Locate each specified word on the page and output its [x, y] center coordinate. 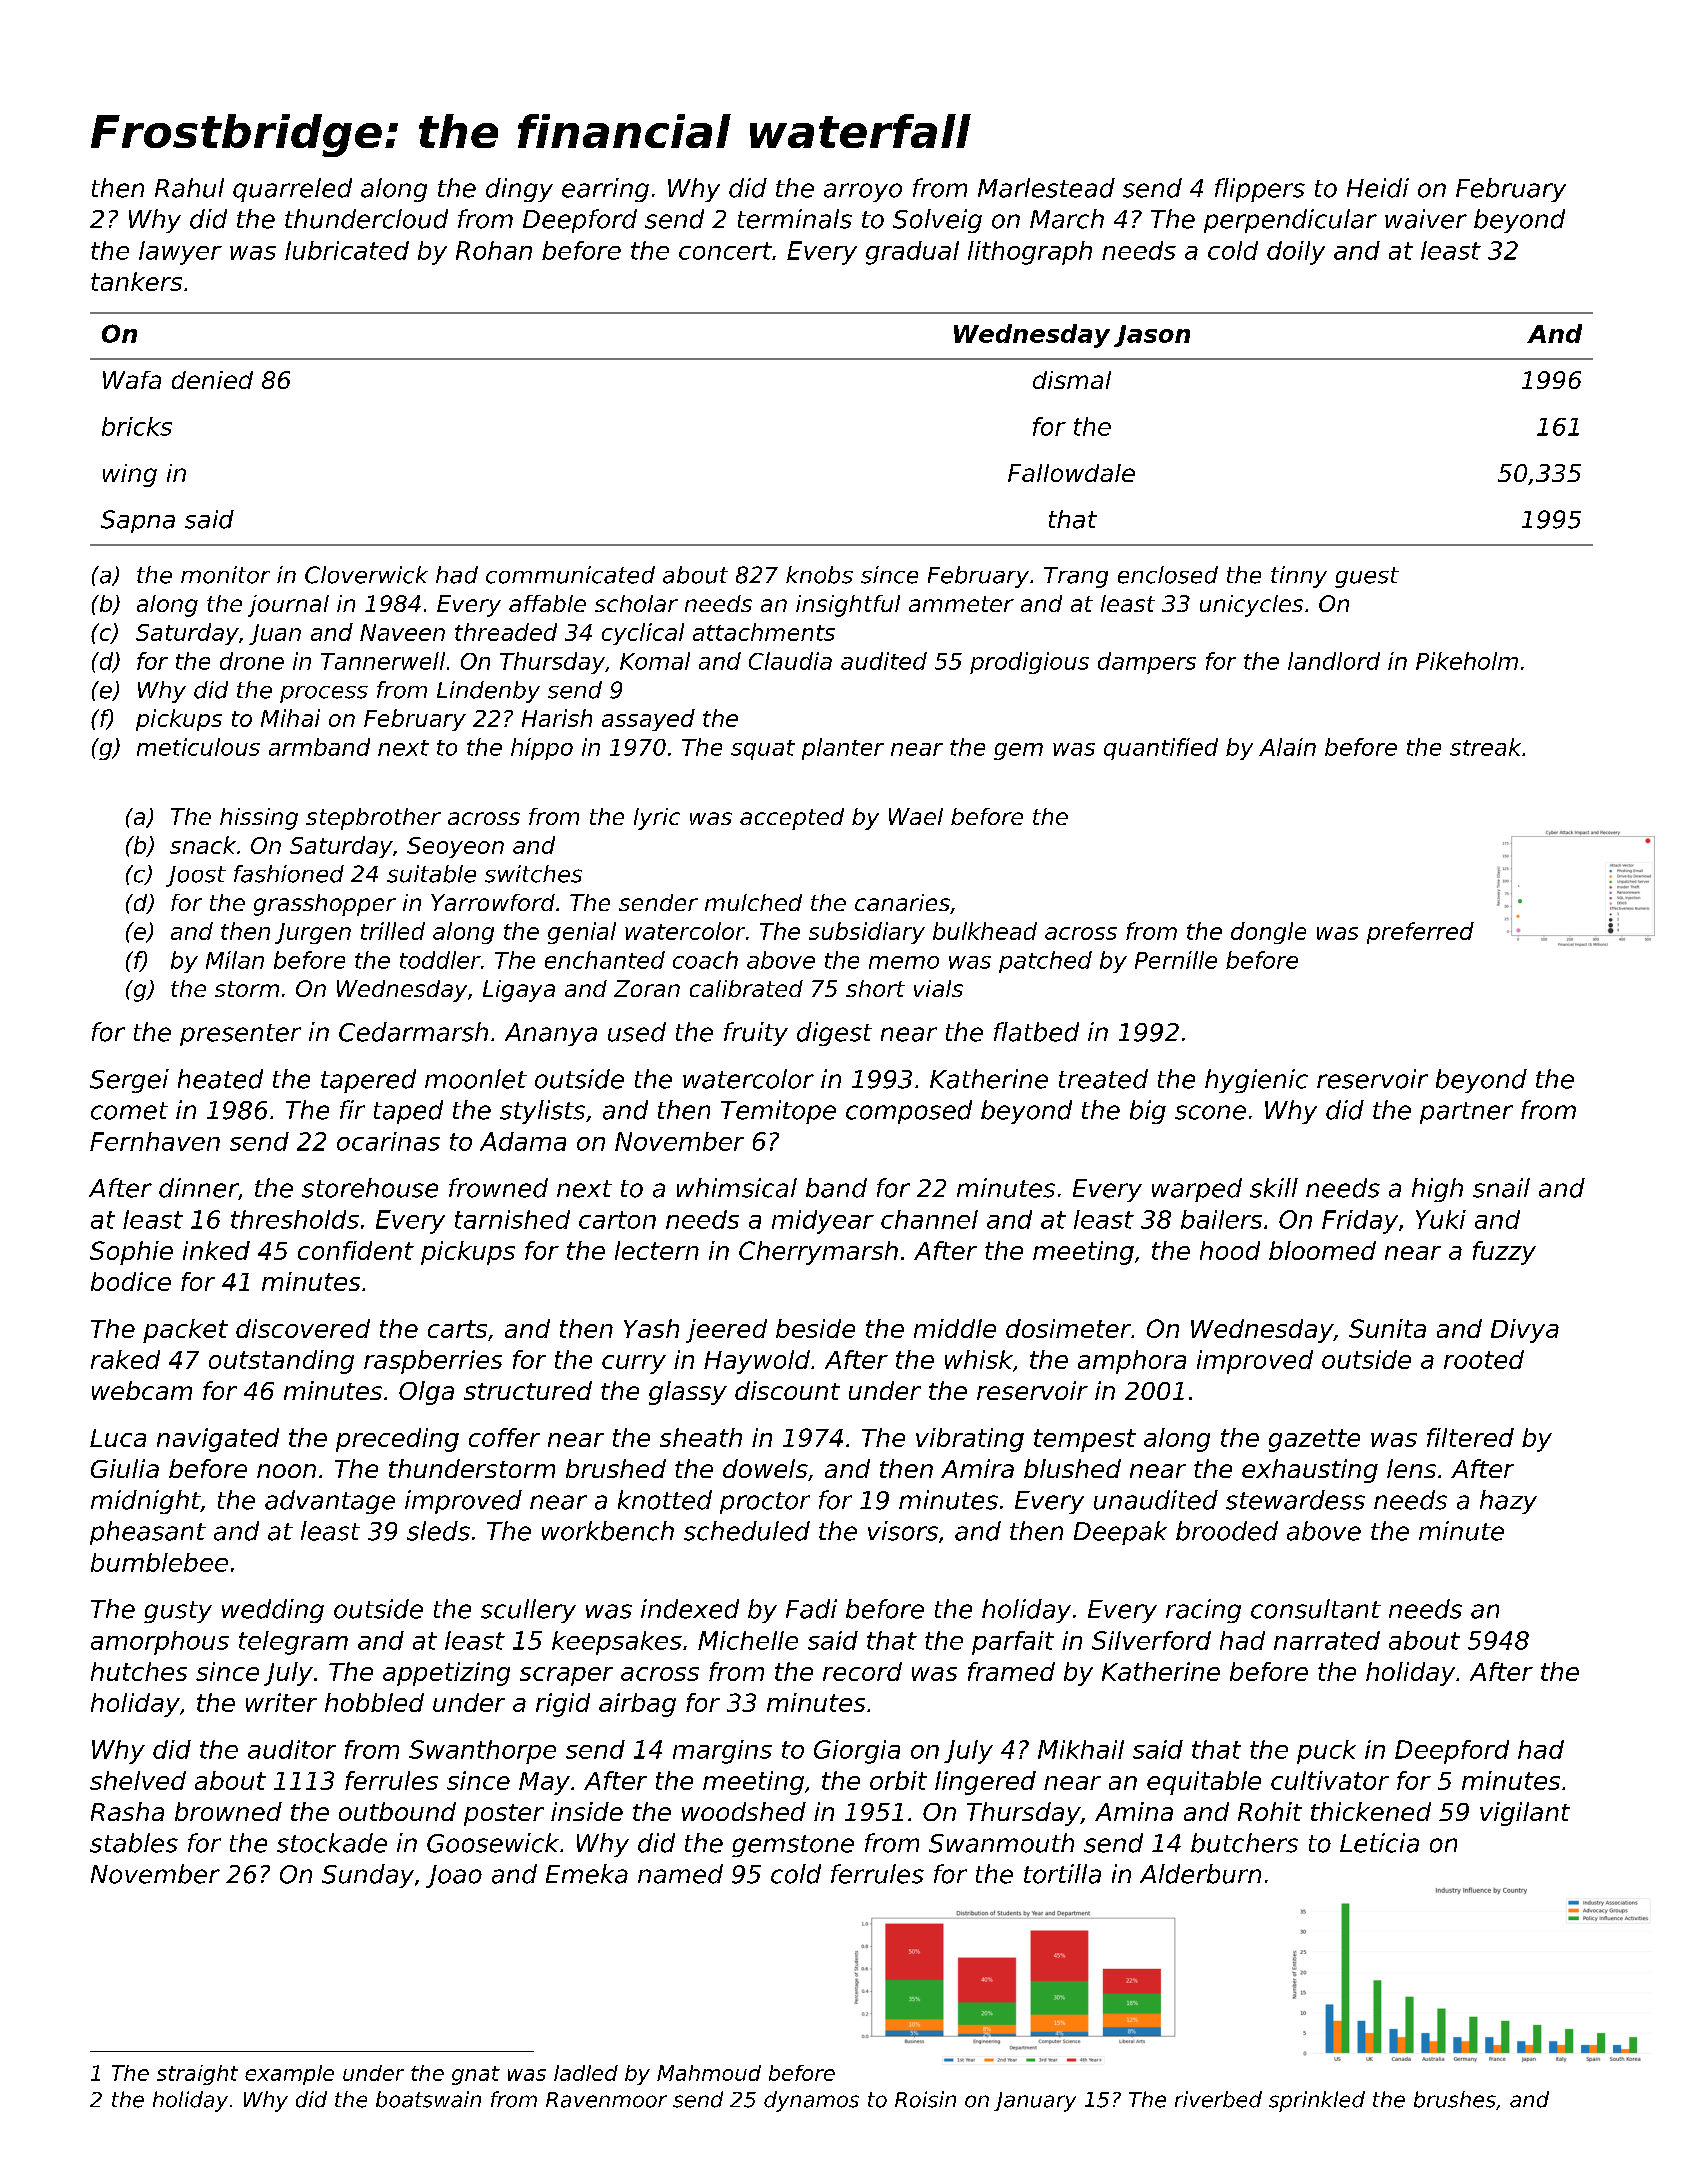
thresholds [295, 1219]
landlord [1334, 661]
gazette [1314, 1440]
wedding [273, 1611]
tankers [136, 281]
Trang [1076, 577]
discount [787, 1390]
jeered [726, 1331]
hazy [1508, 1502]
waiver [1426, 219]
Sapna [138, 521]
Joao [454, 1876]
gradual [912, 253]
